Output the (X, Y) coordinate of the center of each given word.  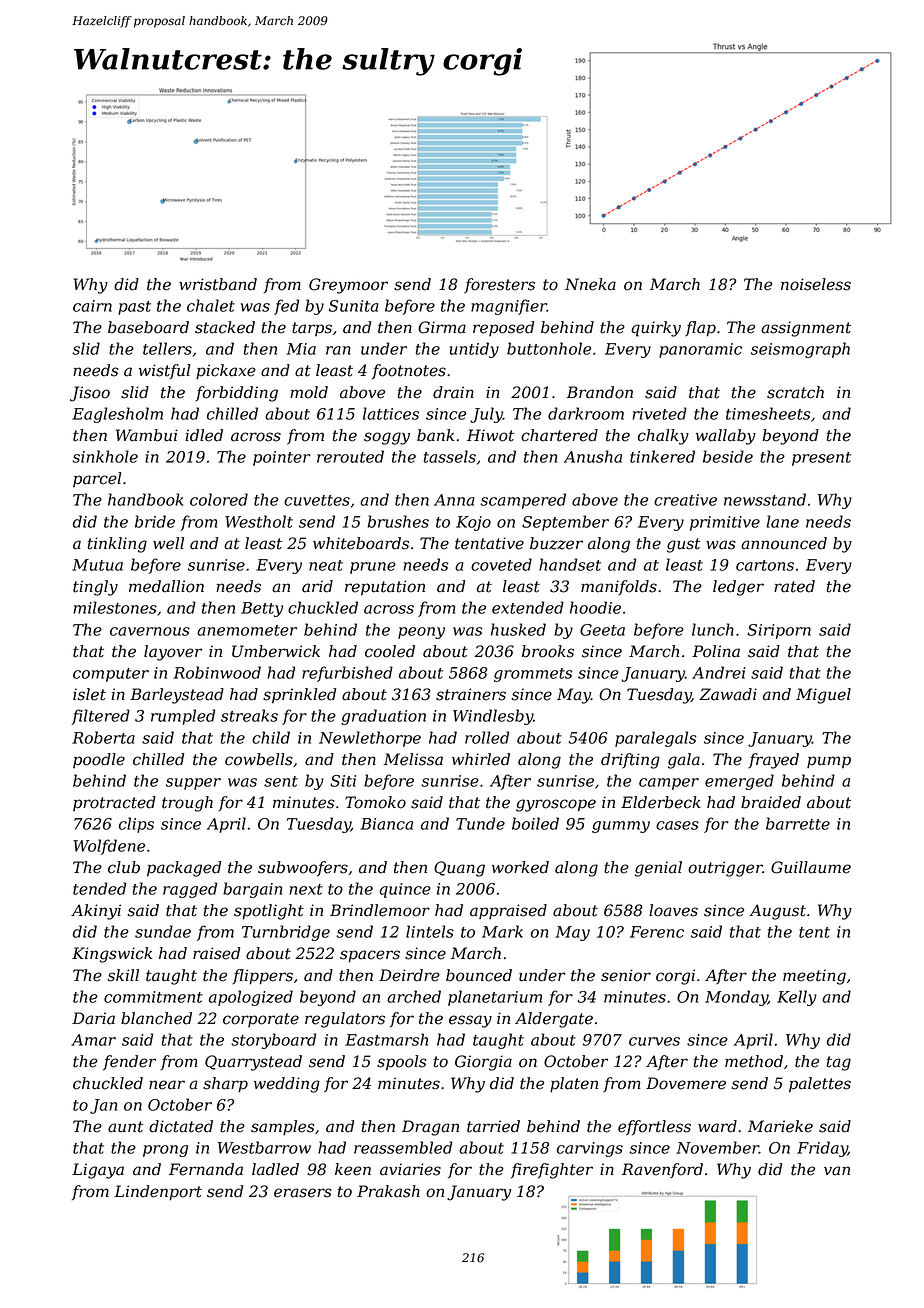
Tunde (480, 823)
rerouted (350, 456)
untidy (474, 350)
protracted (114, 803)
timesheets (768, 413)
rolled (487, 737)
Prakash (388, 1191)
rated (794, 586)
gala (684, 761)
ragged (190, 890)
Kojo (473, 523)
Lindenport (158, 1193)
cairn (92, 306)
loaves (673, 910)
